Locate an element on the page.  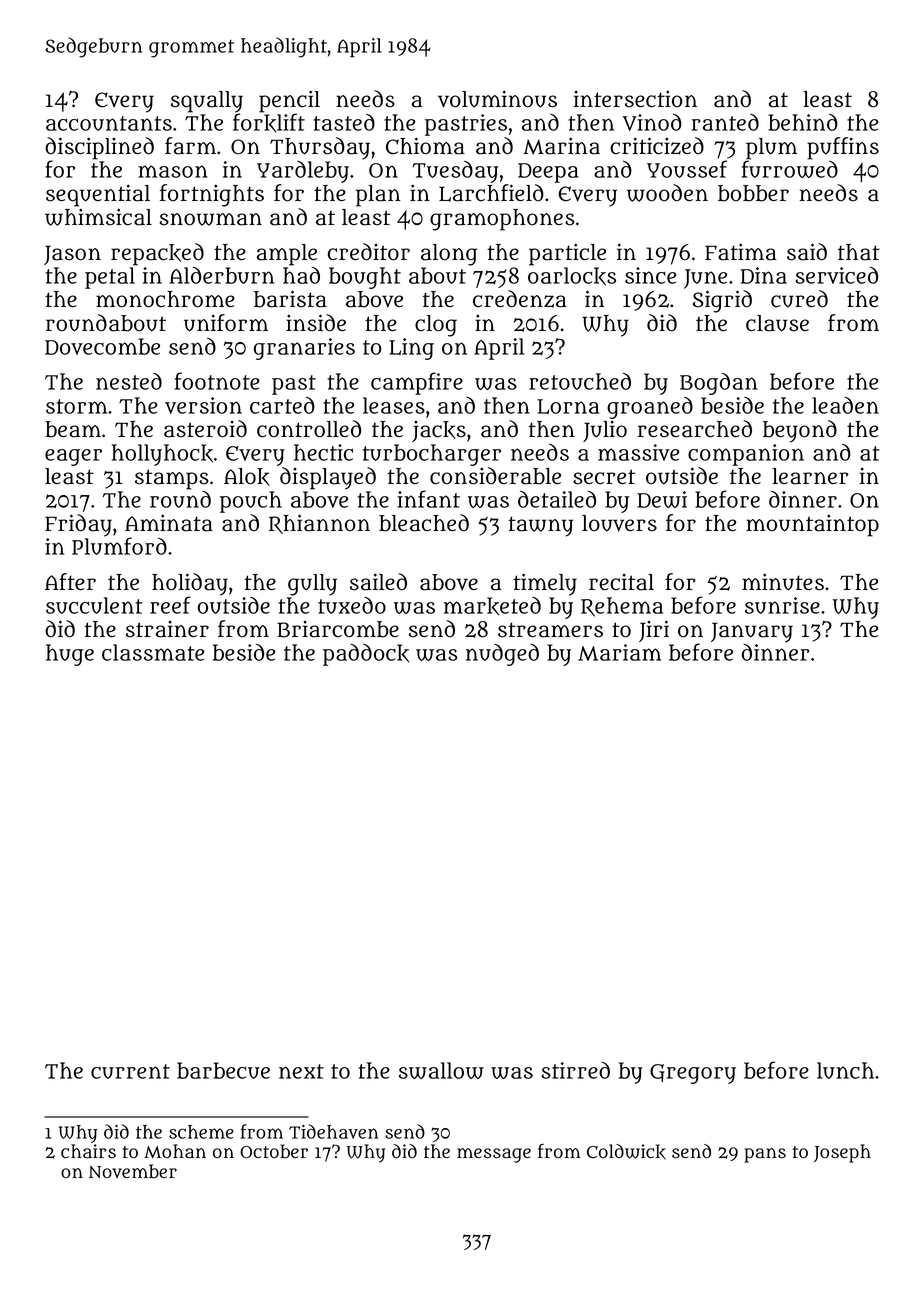
along is located at coordinates (449, 255).
